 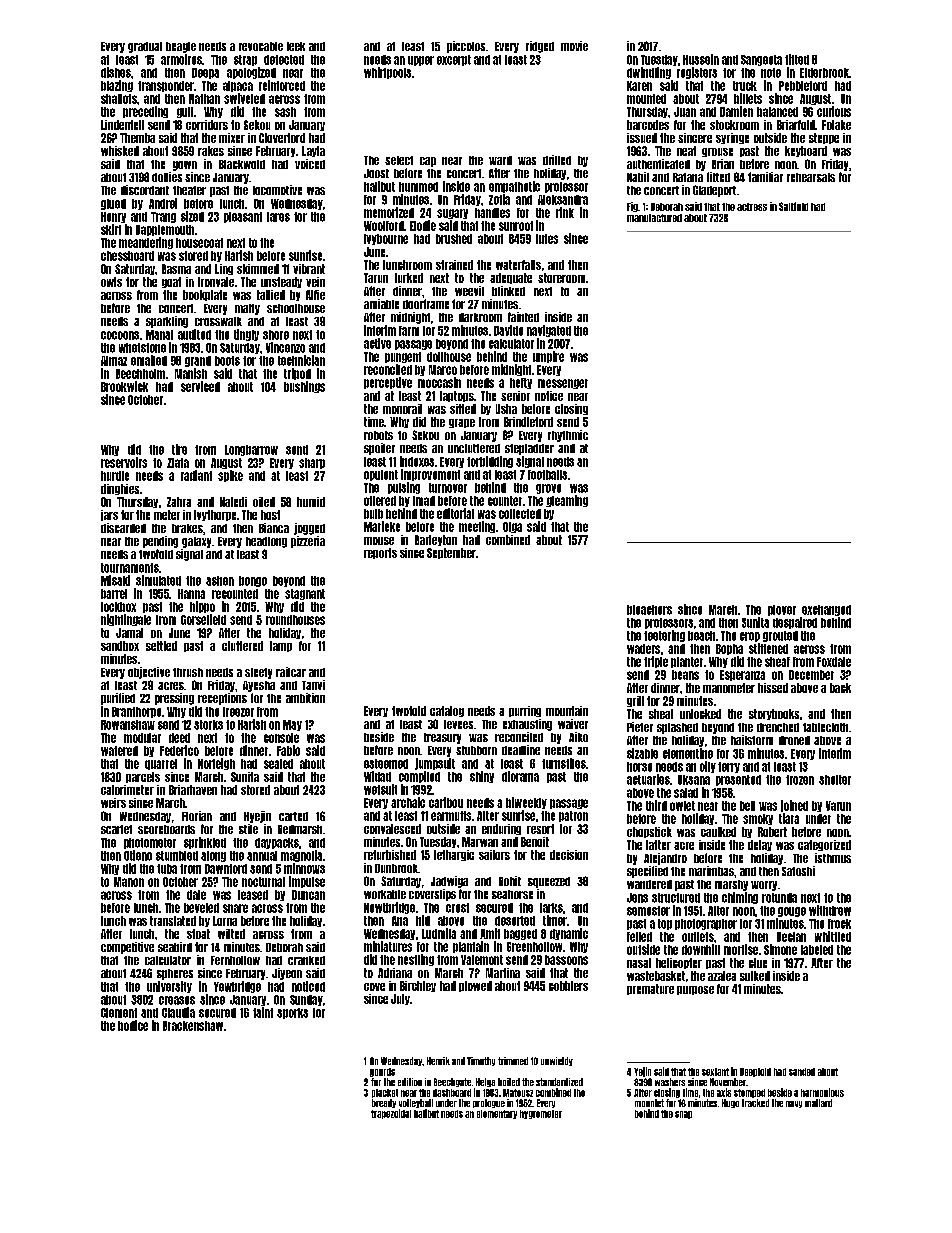 What do you see at coordinates (683, 1115) in the image?
I see `snap` at bounding box center [683, 1115].
